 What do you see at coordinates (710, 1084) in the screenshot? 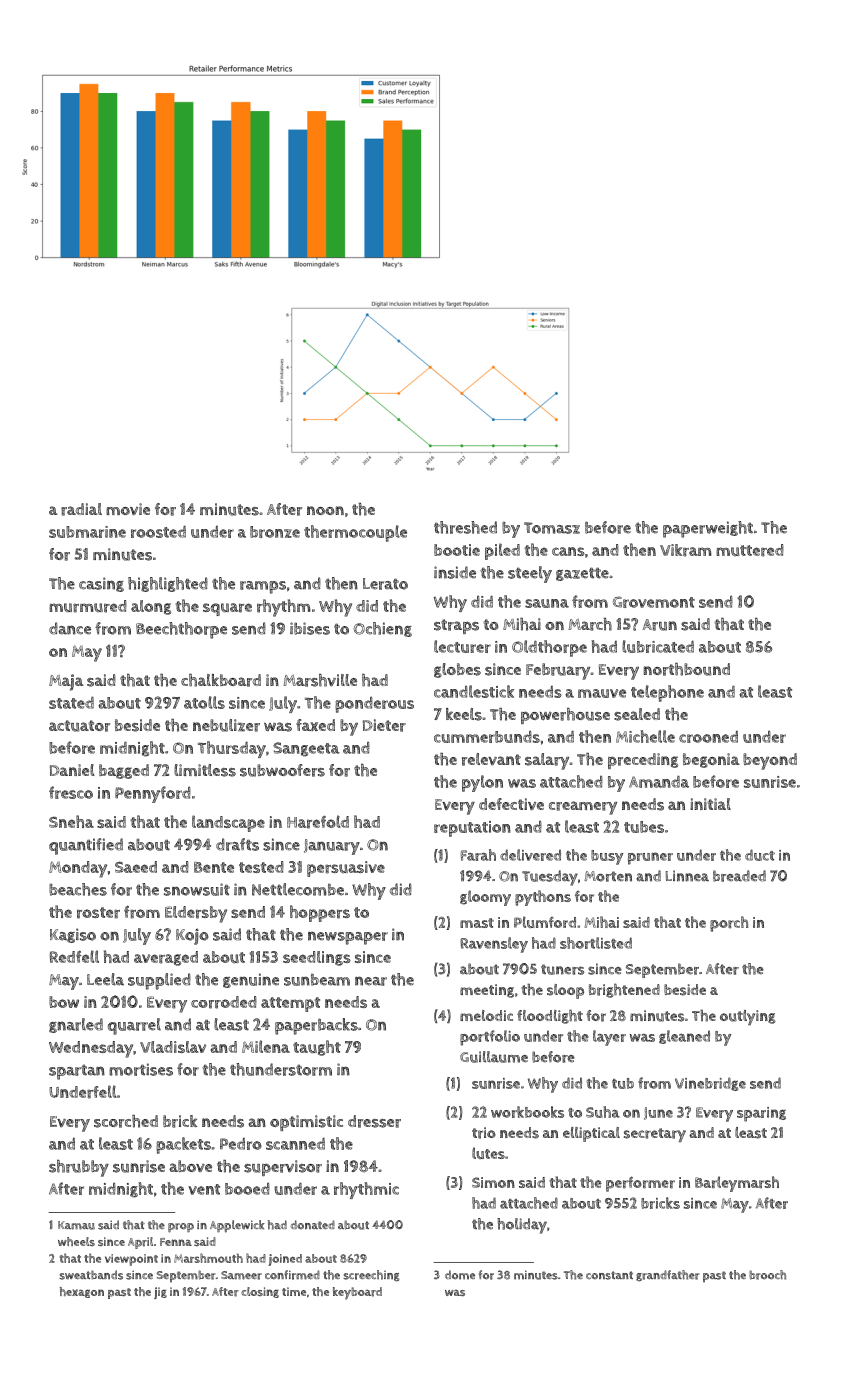
I see `Vinebridge` at bounding box center [710, 1084].
